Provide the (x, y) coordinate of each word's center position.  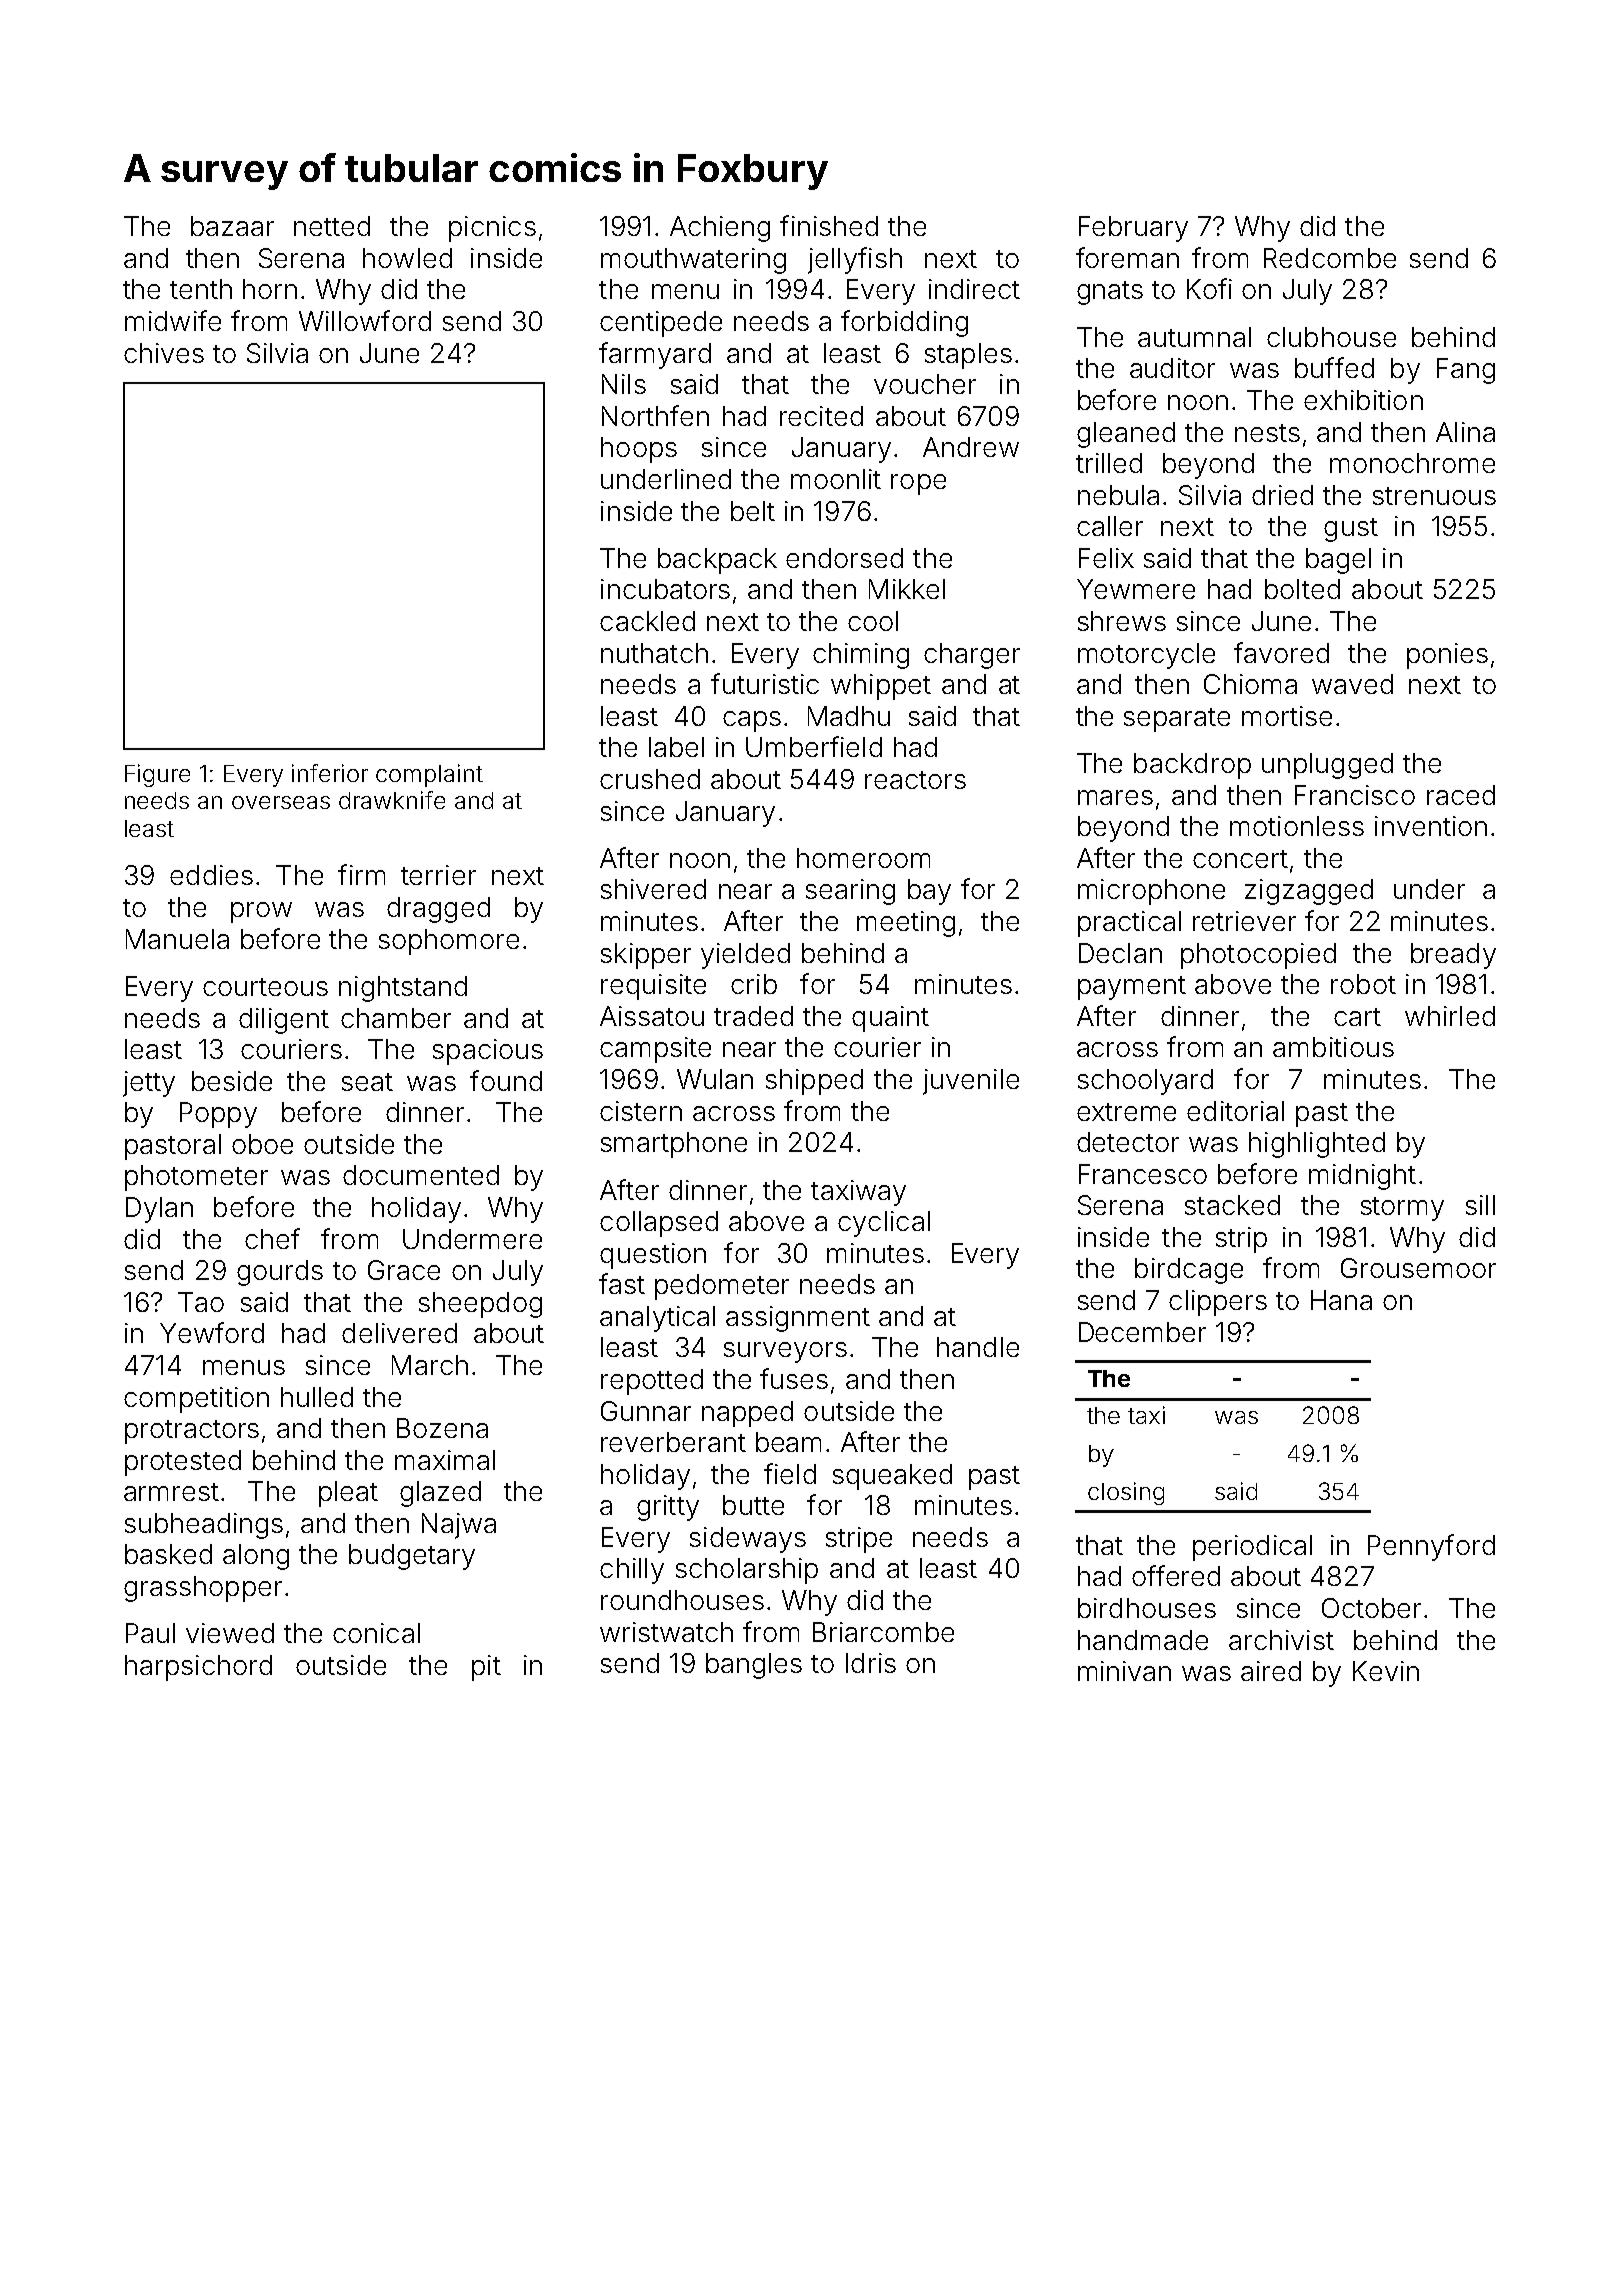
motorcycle (1146, 656)
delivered (399, 1333)
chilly (632, 1571)
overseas (281, 802)
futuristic (765, 683)
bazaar (232, 226)
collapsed (659, 1224)
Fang (1466, 371)
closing (1126, 1493)
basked (168, 1554)
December (1142, 1332)
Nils (624, 384)
